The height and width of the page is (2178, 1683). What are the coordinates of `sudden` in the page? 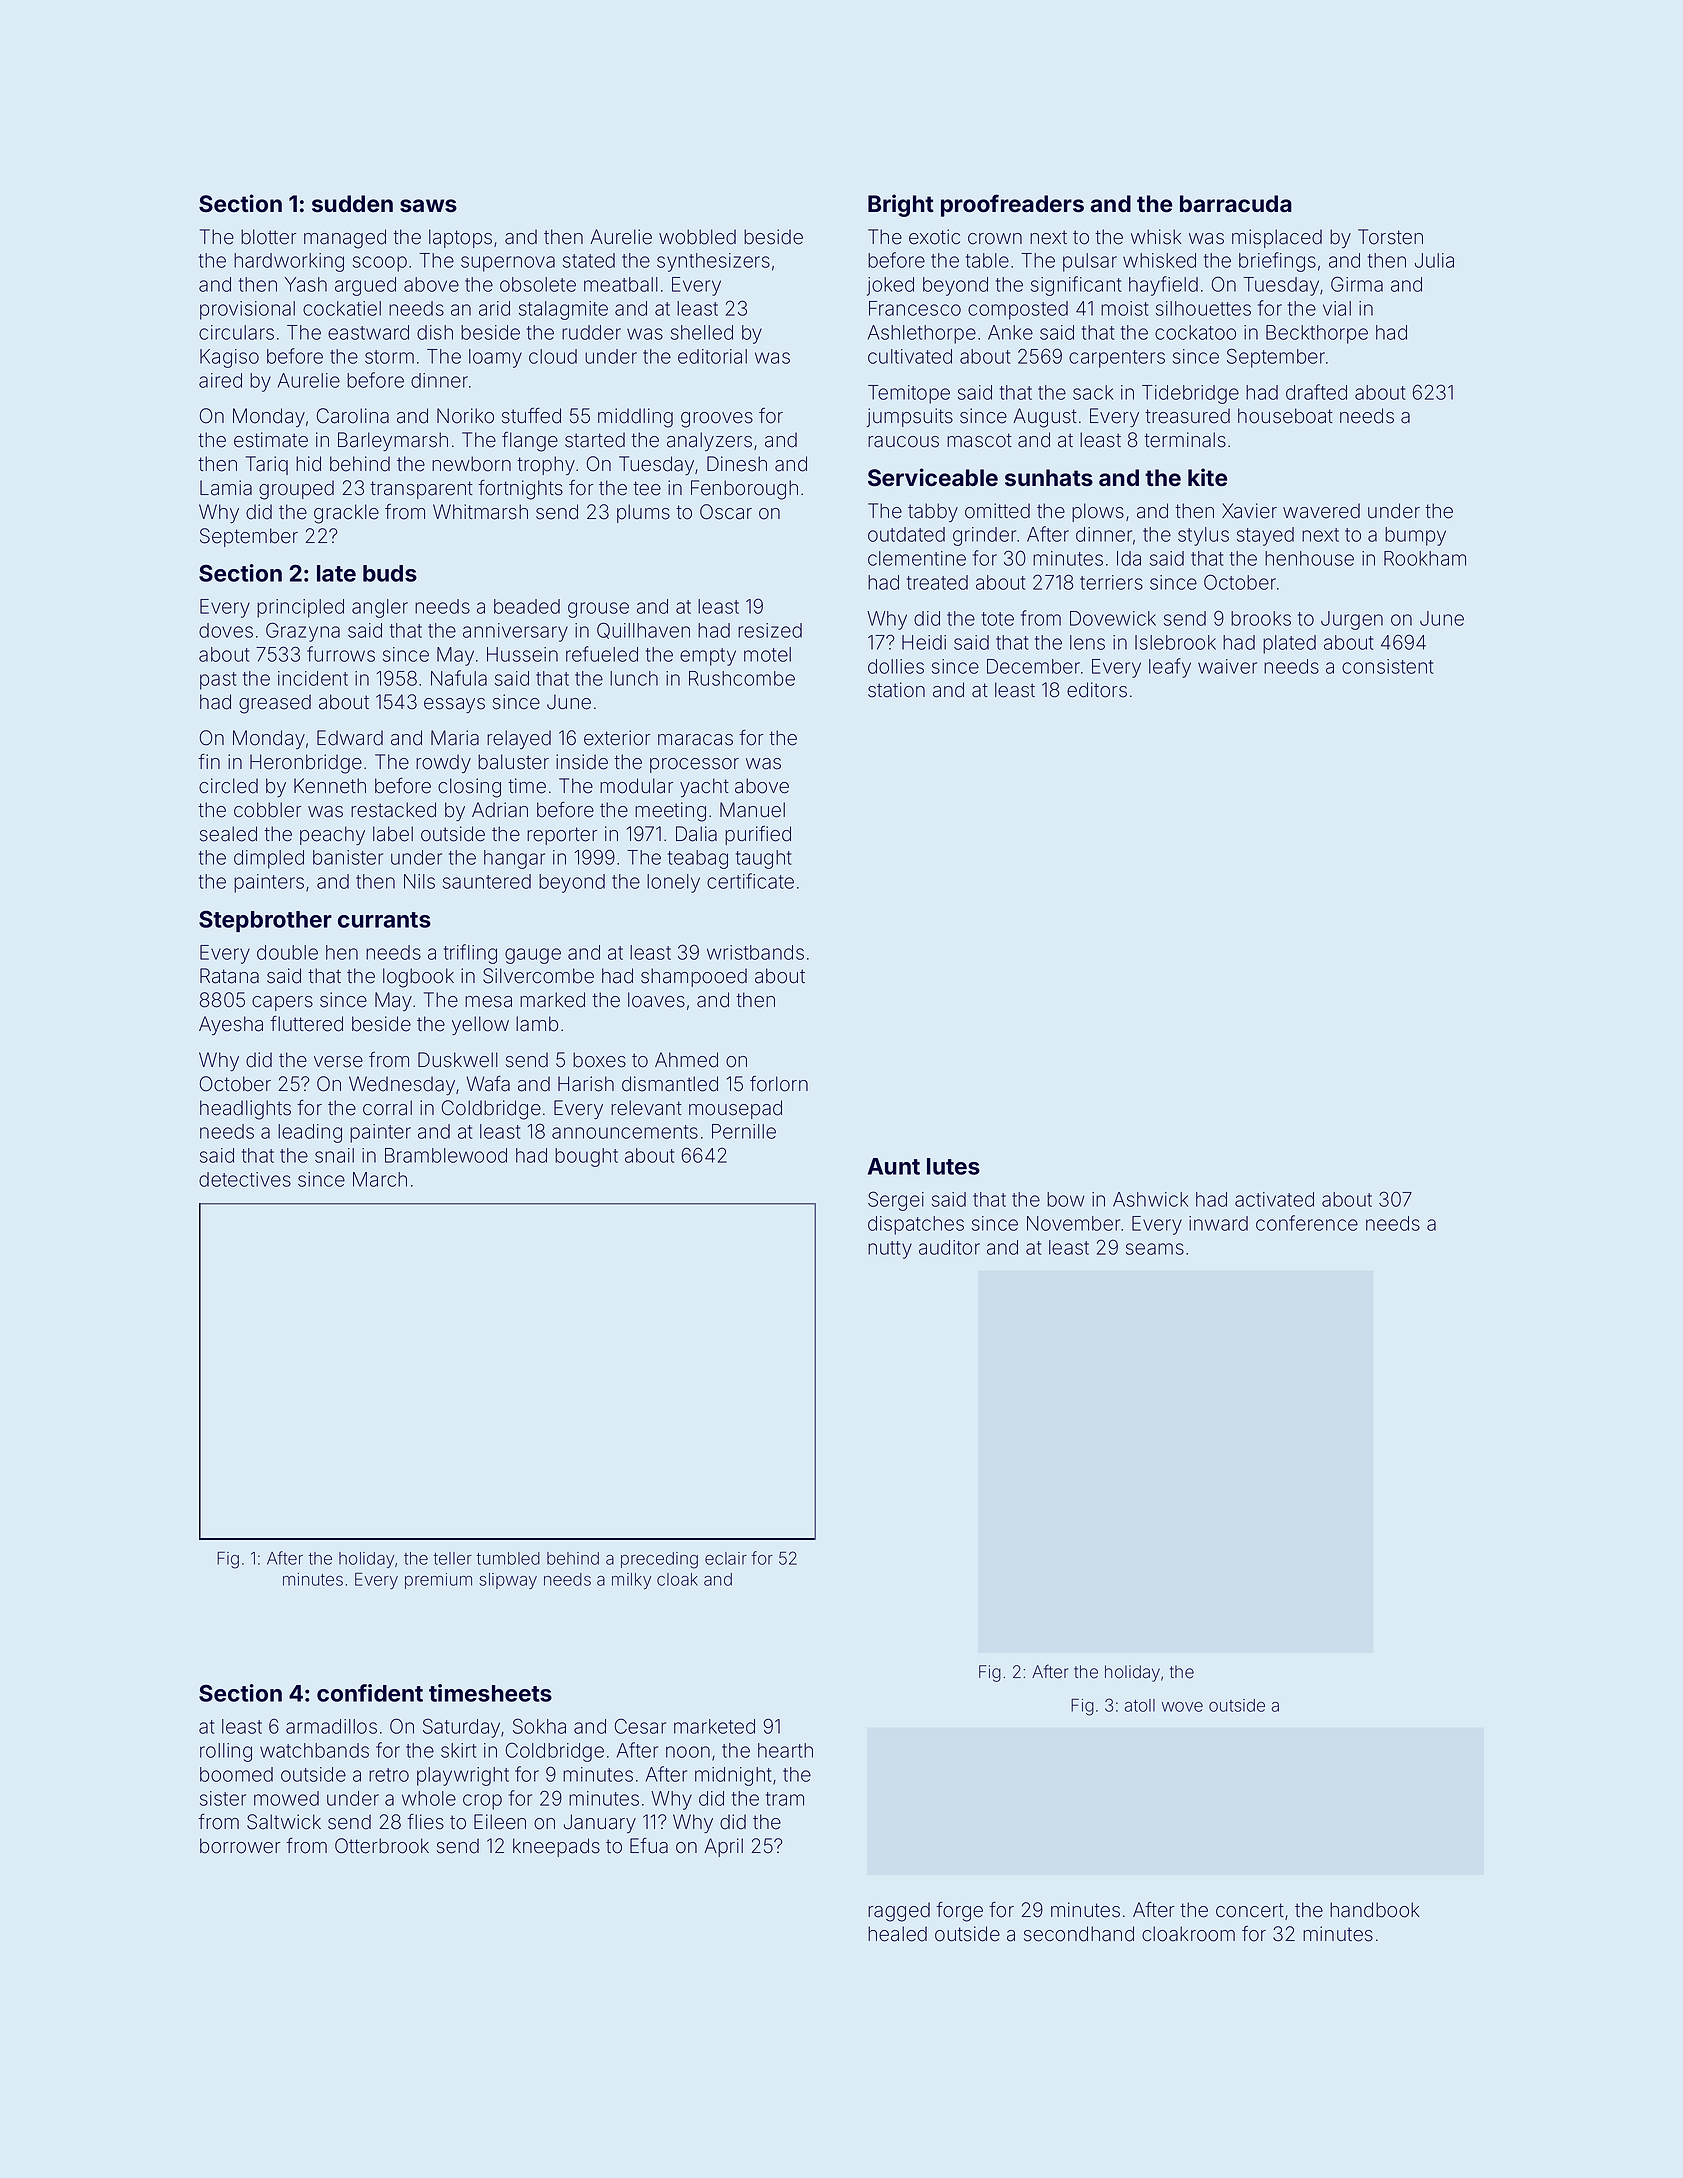 It's located at (352, 204).
